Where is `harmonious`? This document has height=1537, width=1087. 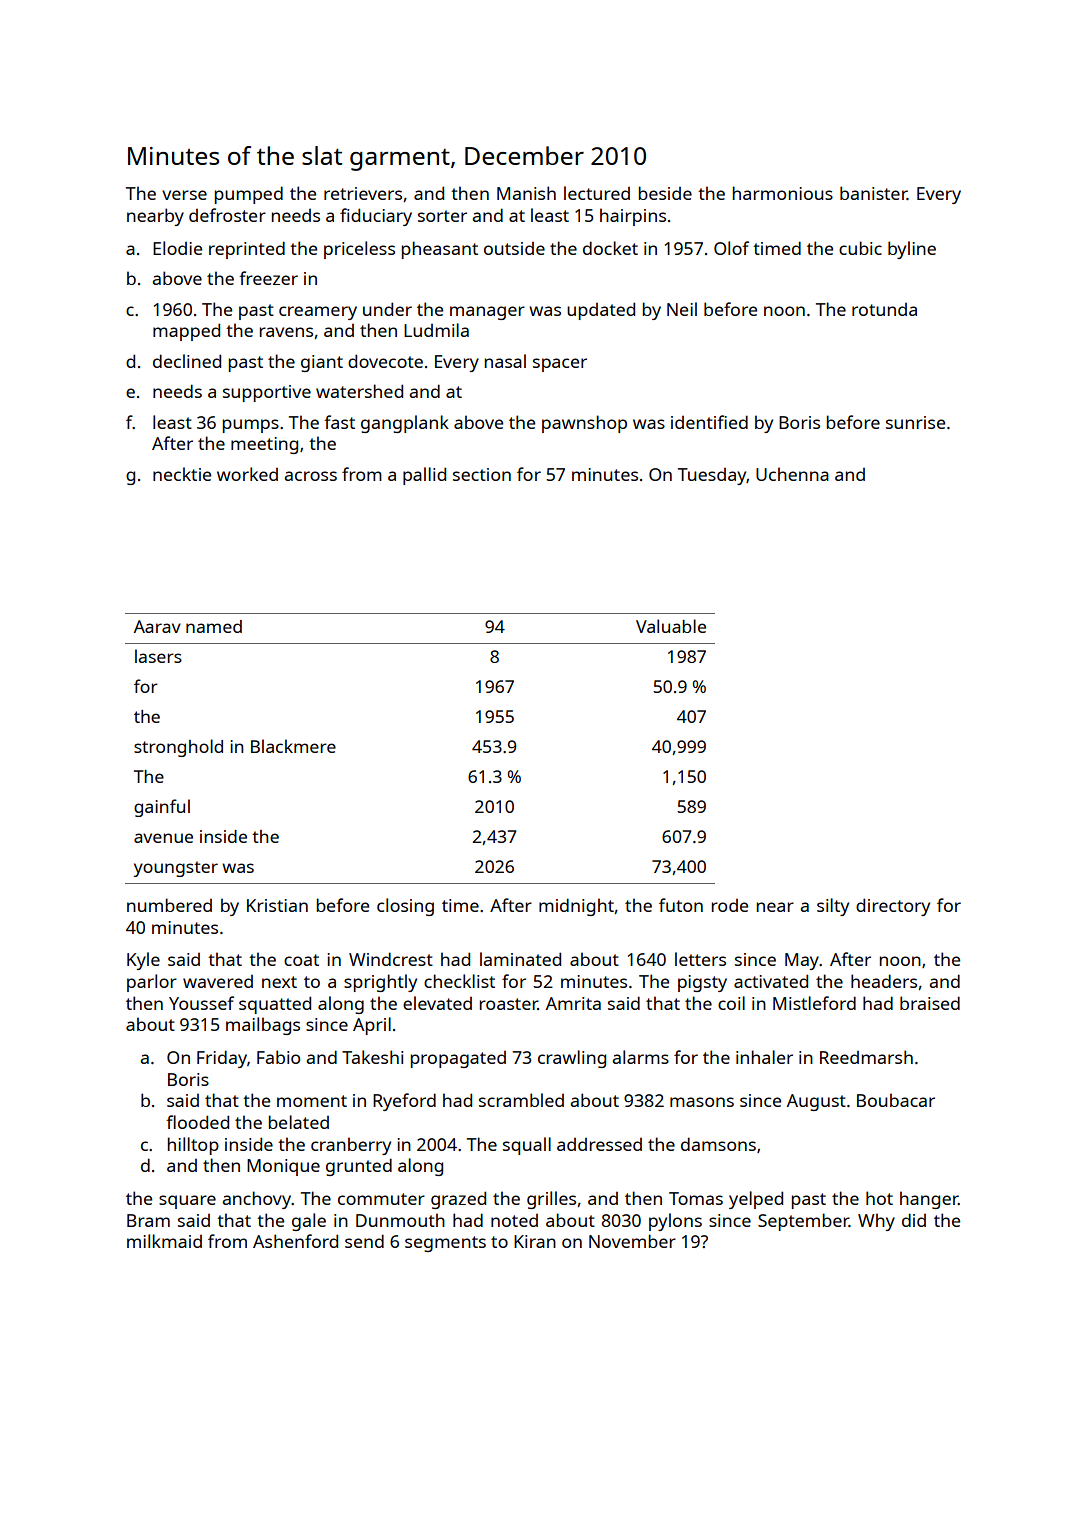 harmonious is located at coordinates (783, 193).
